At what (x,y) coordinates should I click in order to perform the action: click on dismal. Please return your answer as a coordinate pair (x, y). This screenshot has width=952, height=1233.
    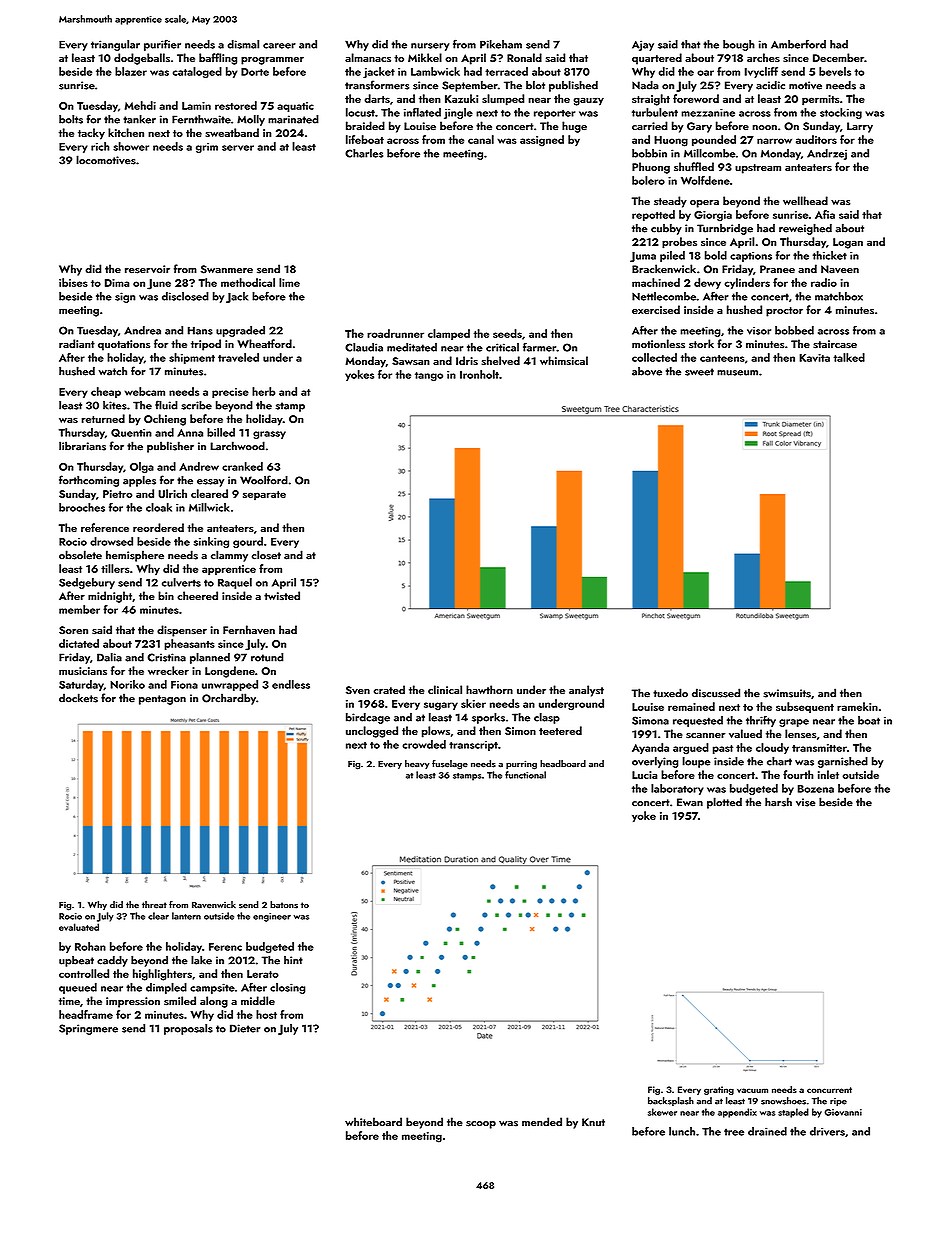
    Looking at the image, I should click on (243, 44).
